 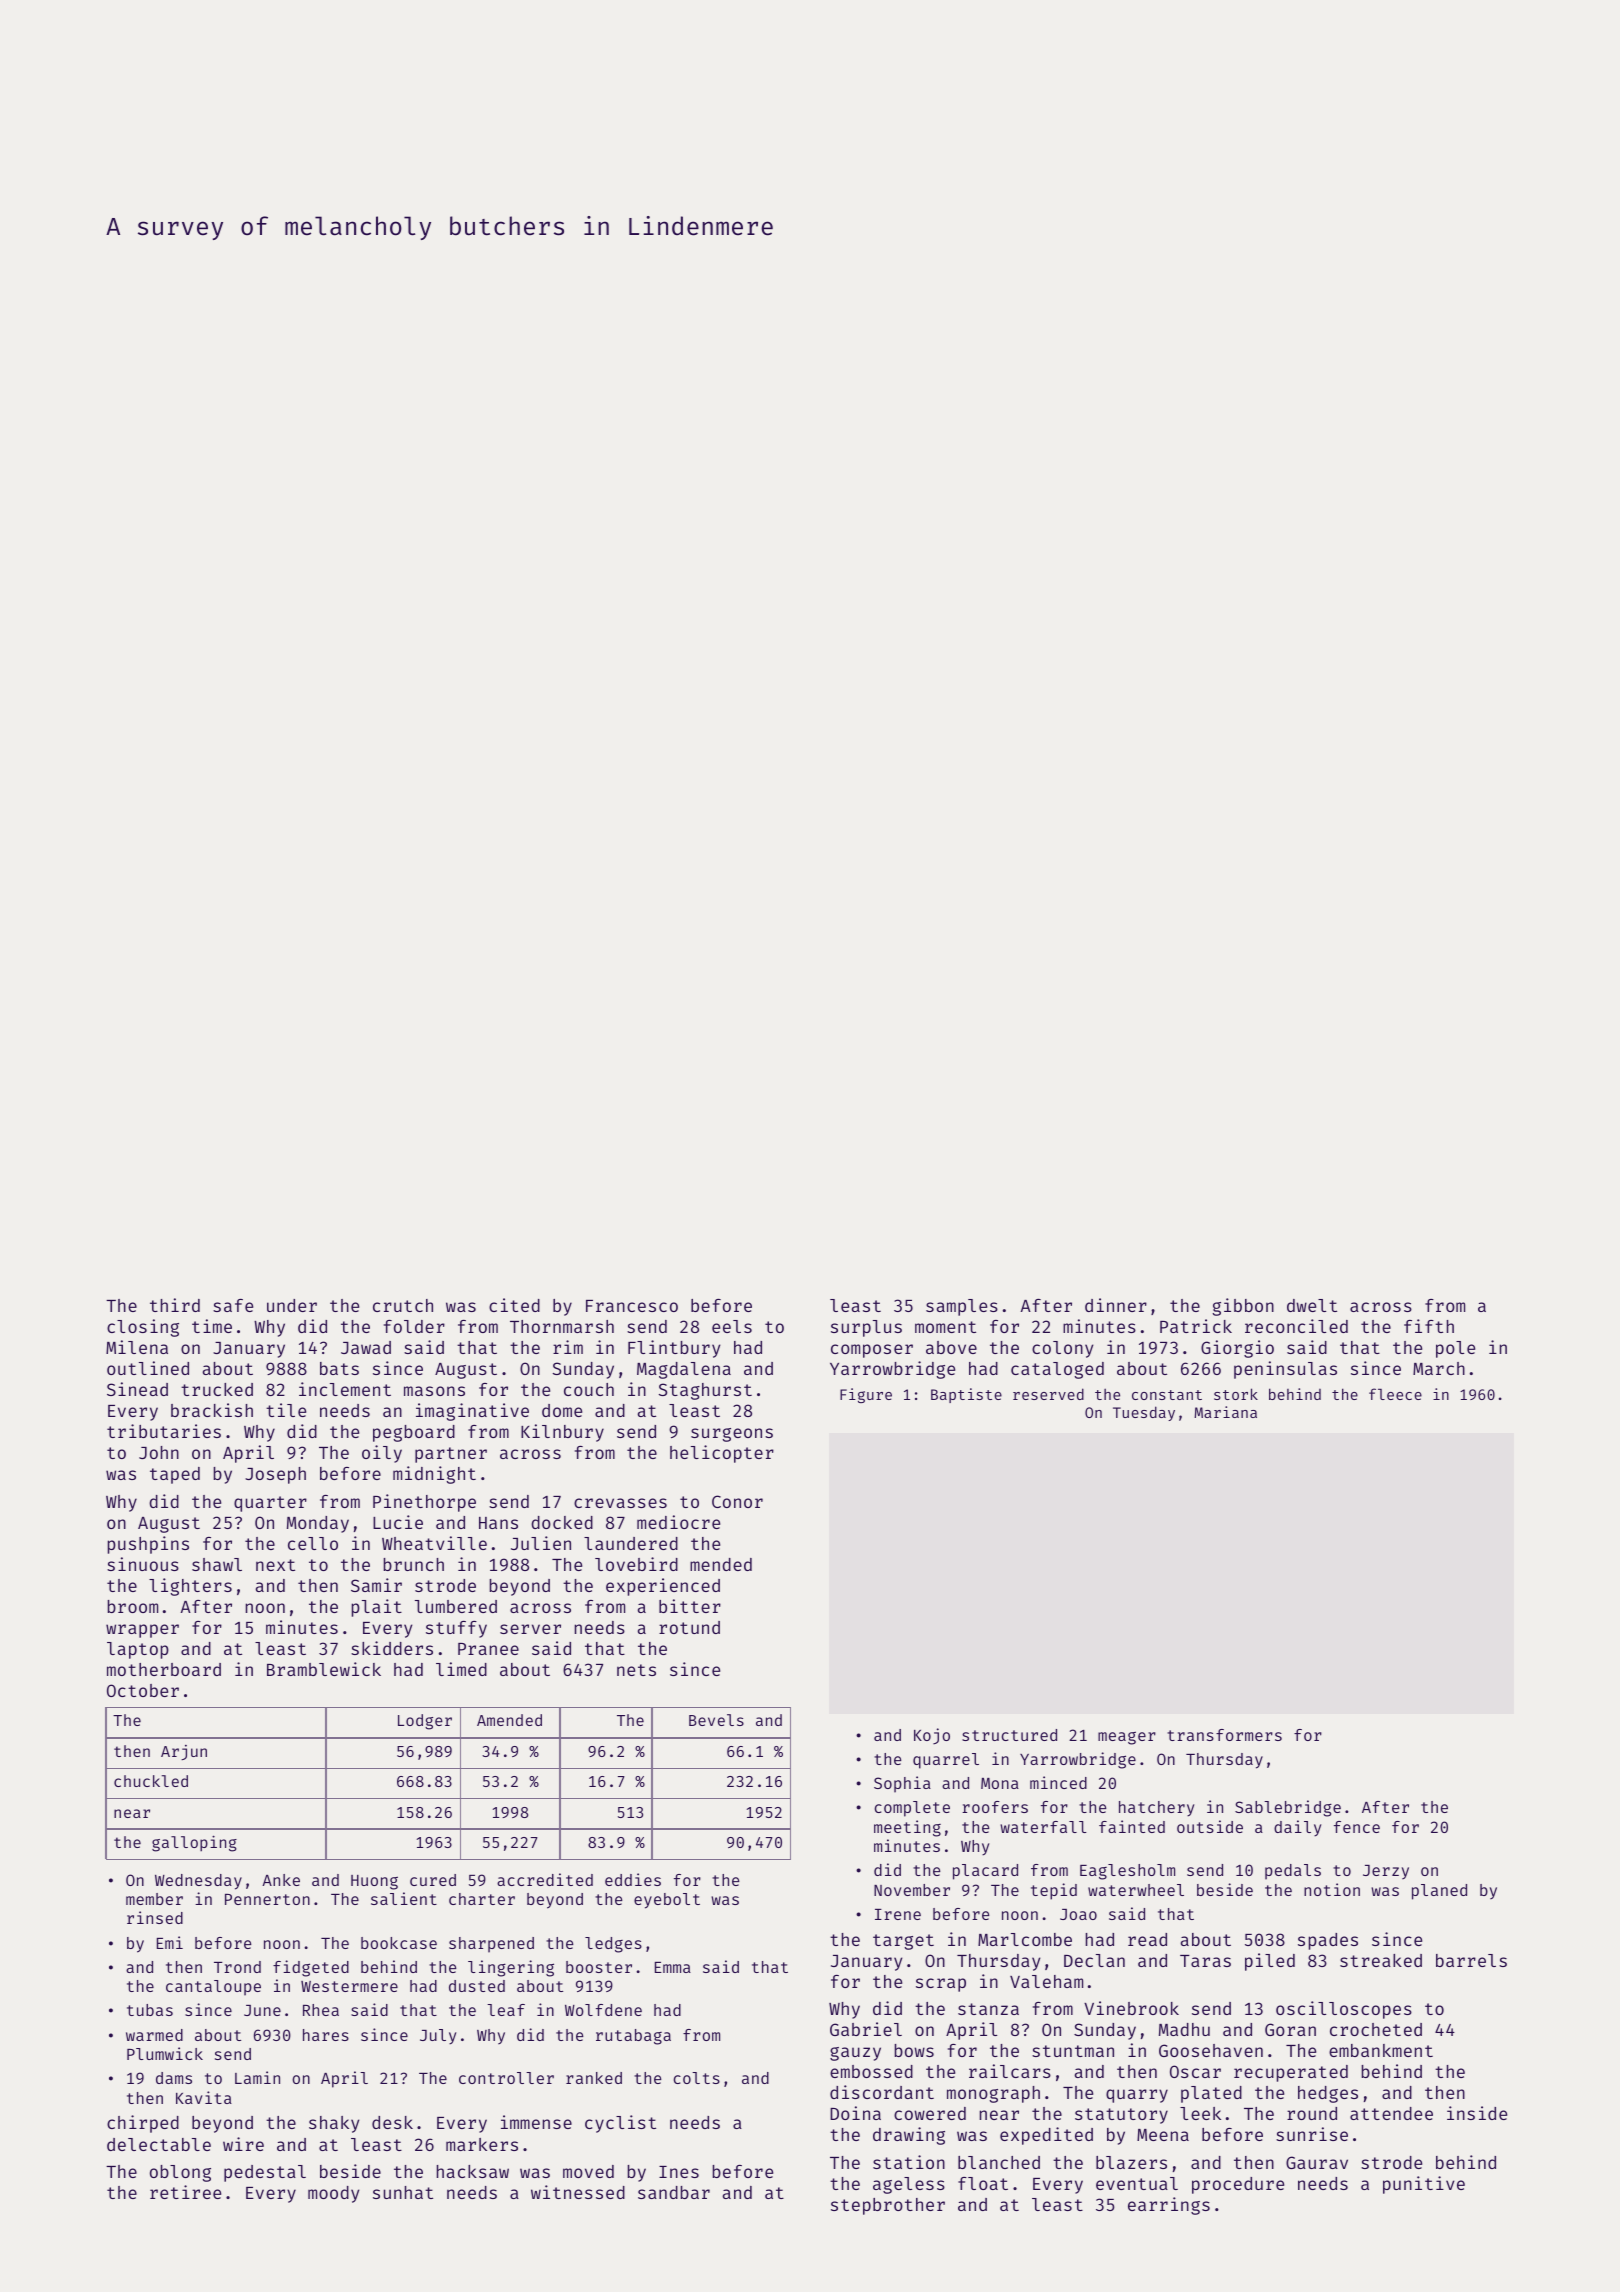 What do you see at coordinates (374, 1882) in the screenshot?
I see `Huong` at bounding box center [374, 1882].
